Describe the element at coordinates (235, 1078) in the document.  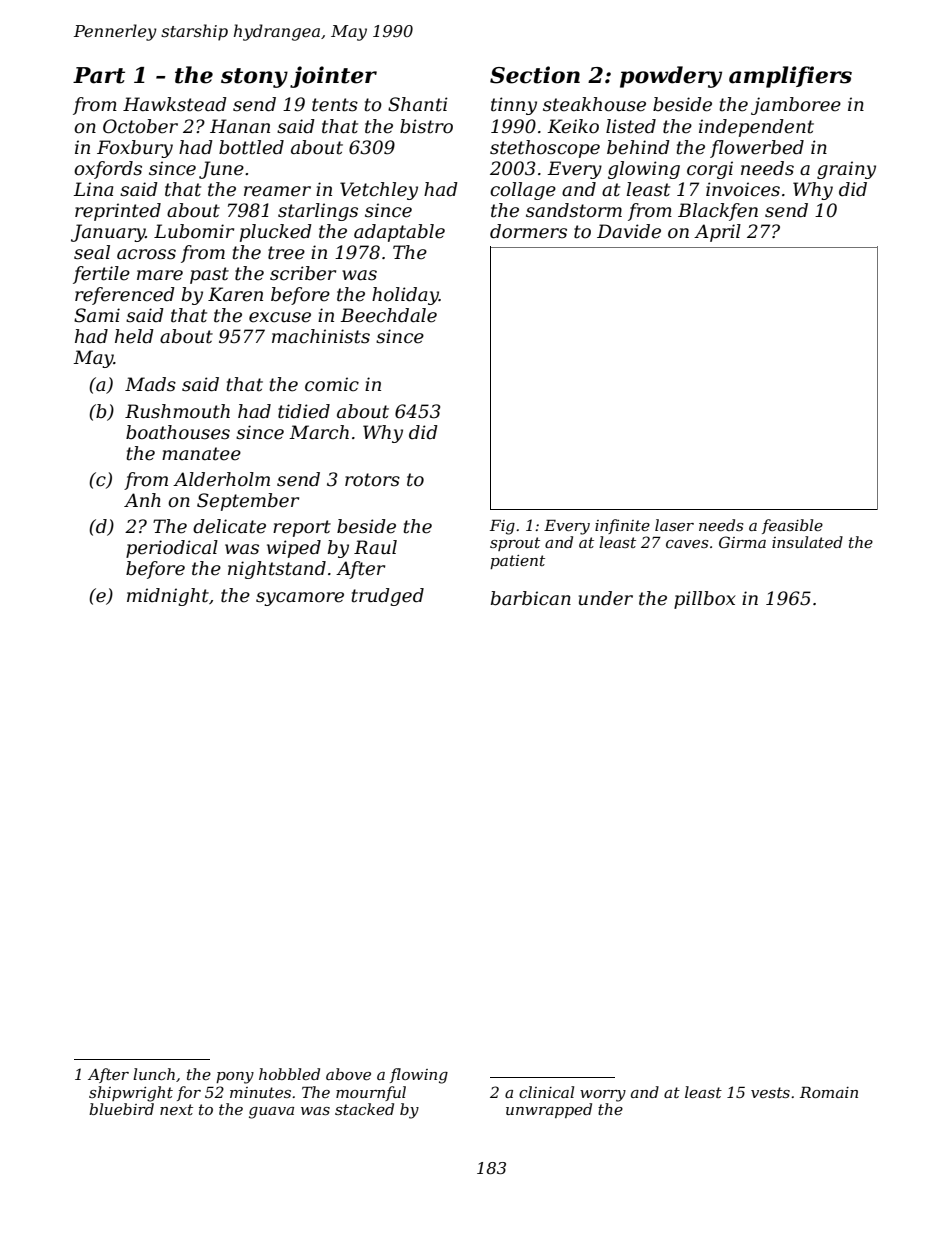
I see `pony` at that location.
